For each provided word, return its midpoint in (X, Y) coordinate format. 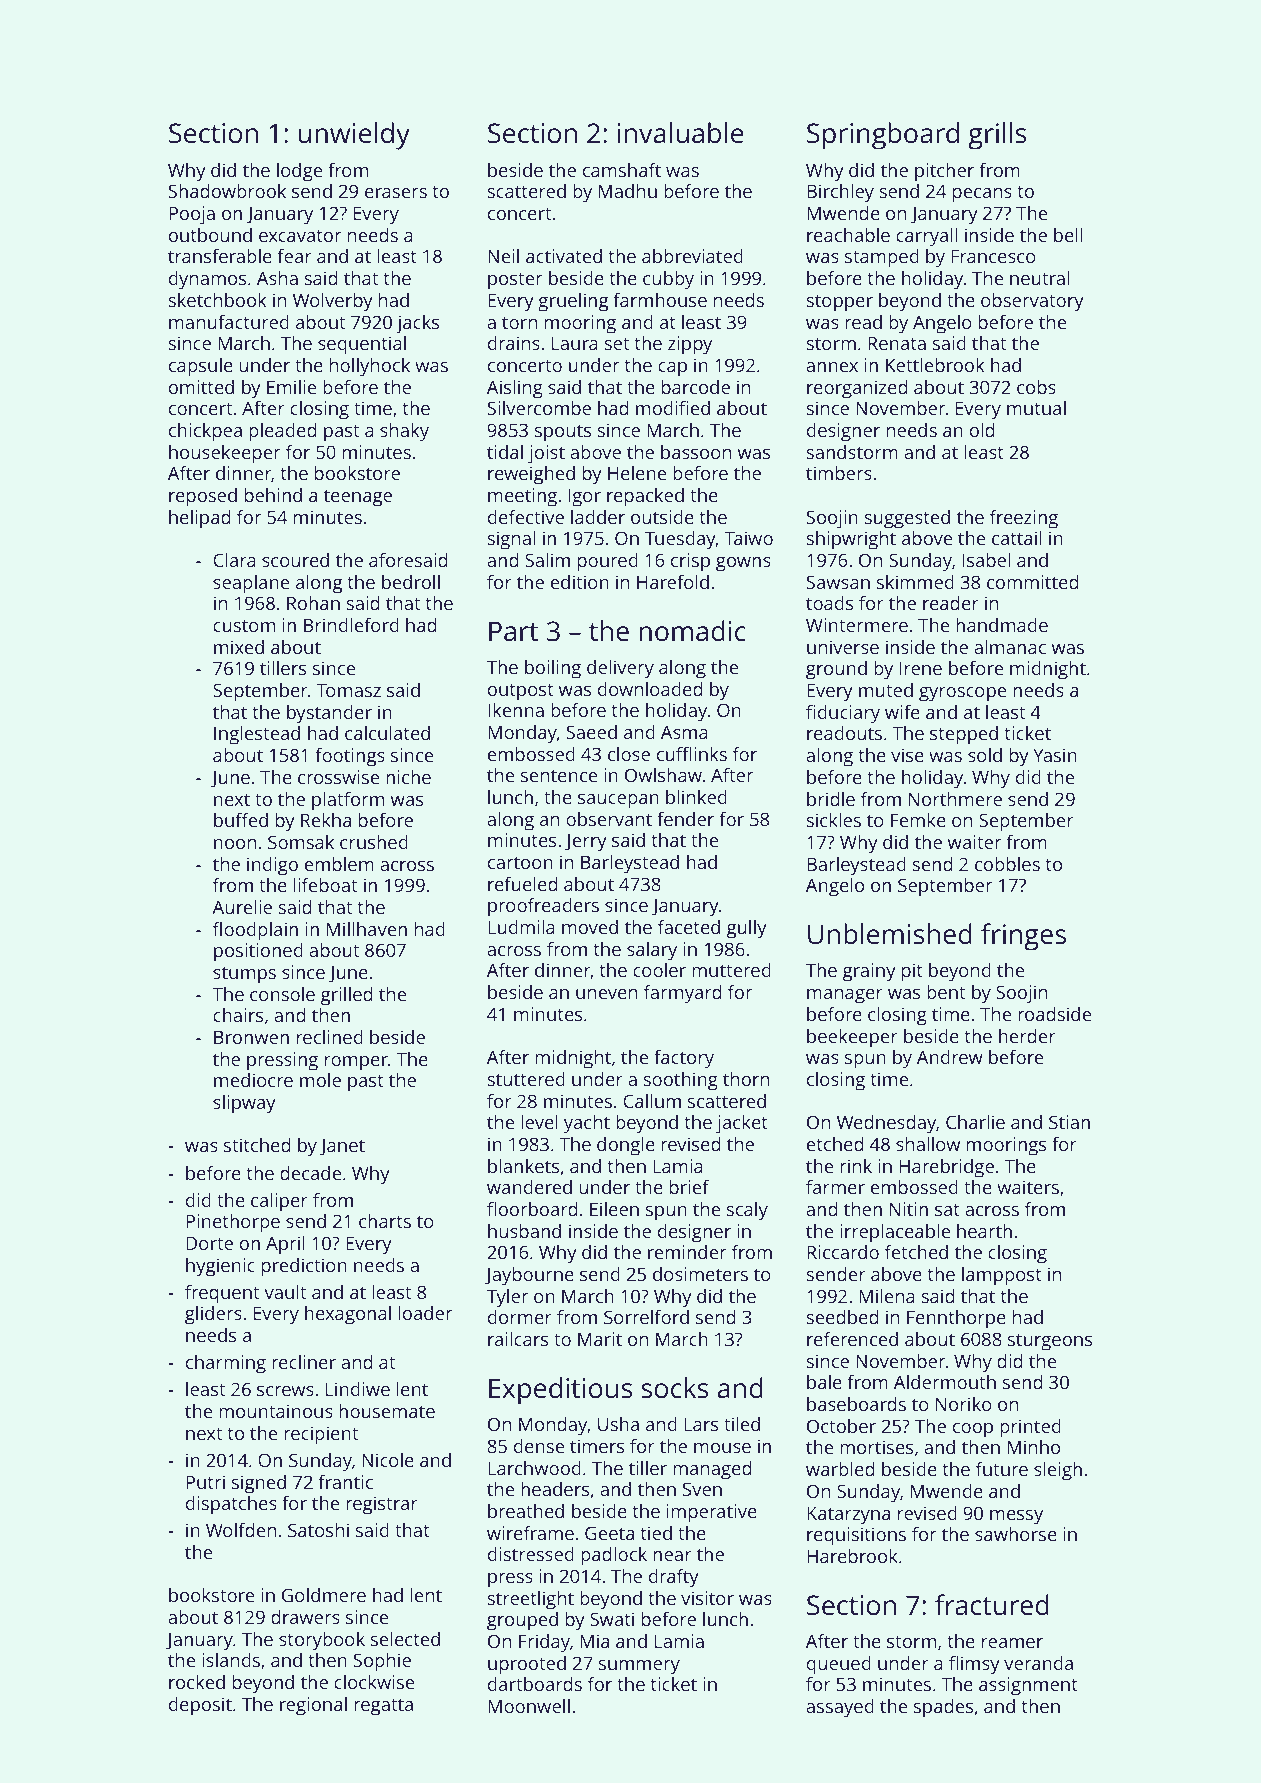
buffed (241, 820)
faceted (689, 927)
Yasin (1055, 755)
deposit (200, 1706)
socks (674, 1388)
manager (845, 996)
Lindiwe (358, 1389)
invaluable (681, 132)
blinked (696, 797)
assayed (840, 1708)
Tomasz (348, 690)
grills (997, 136)
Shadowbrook (227, 191)
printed (1030, 1428)
